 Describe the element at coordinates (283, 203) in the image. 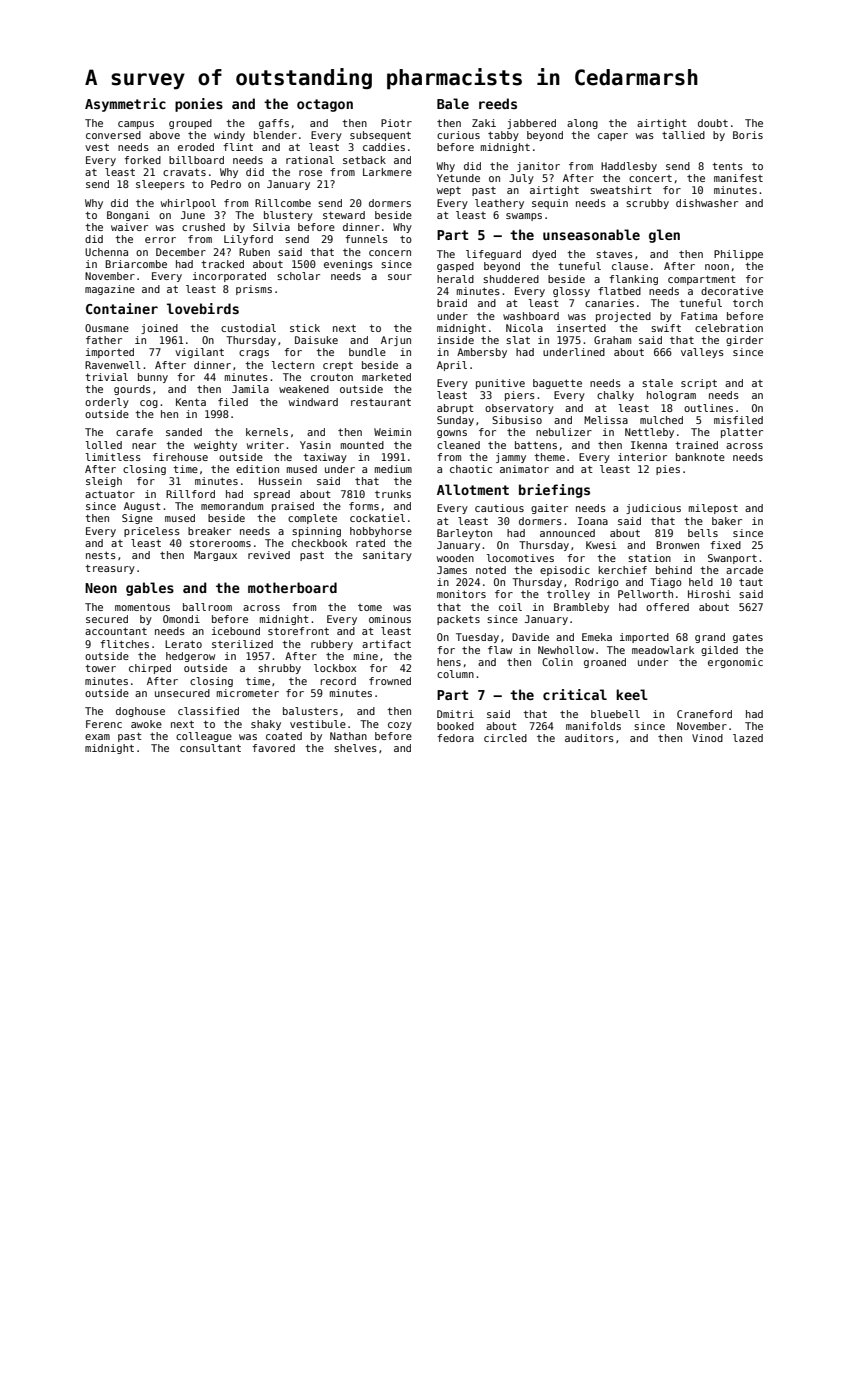

I see `Rillcombe` at that location.
